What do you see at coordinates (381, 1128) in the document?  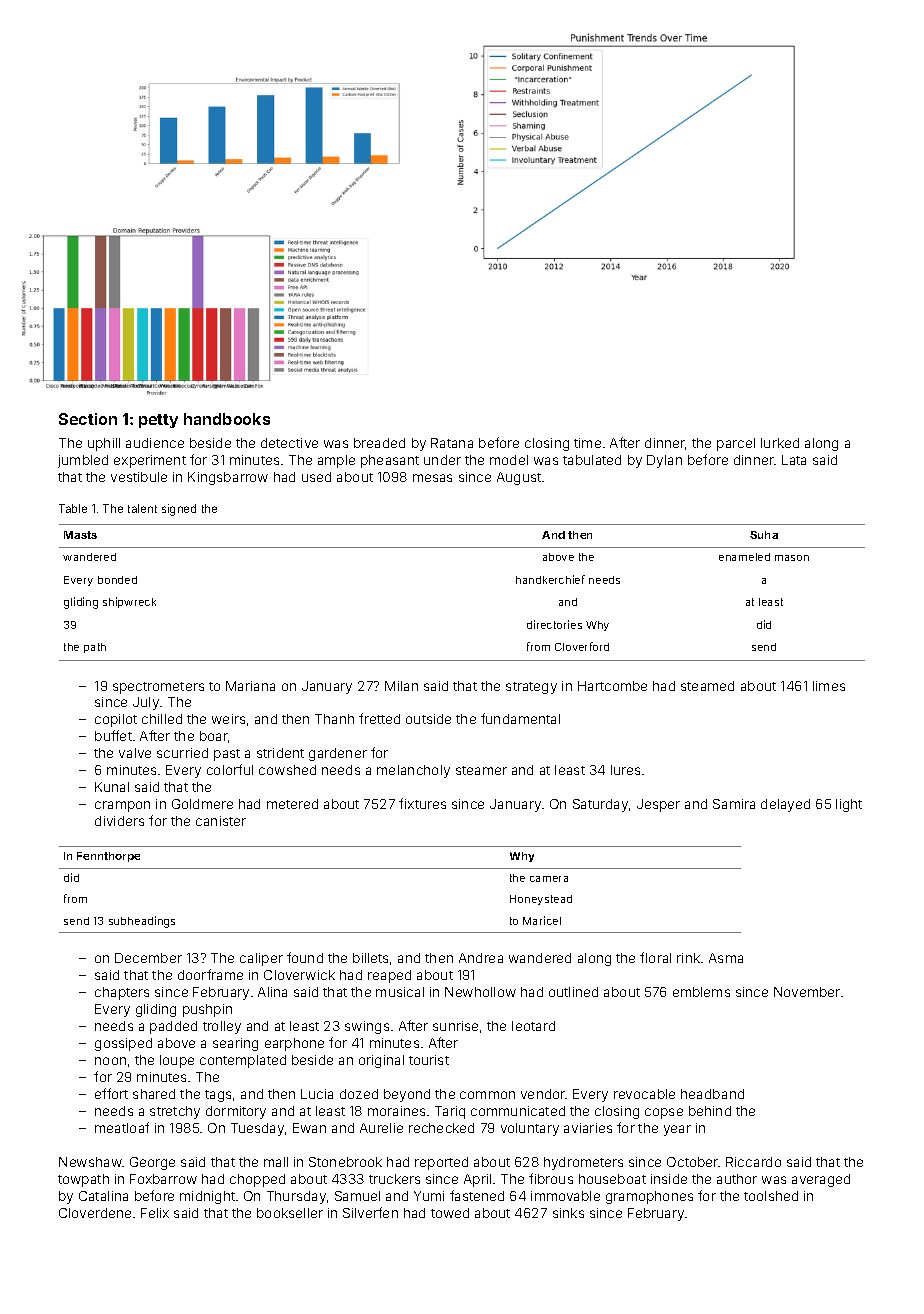 I see `Aurelie` at bounding box center [381, 1128].
